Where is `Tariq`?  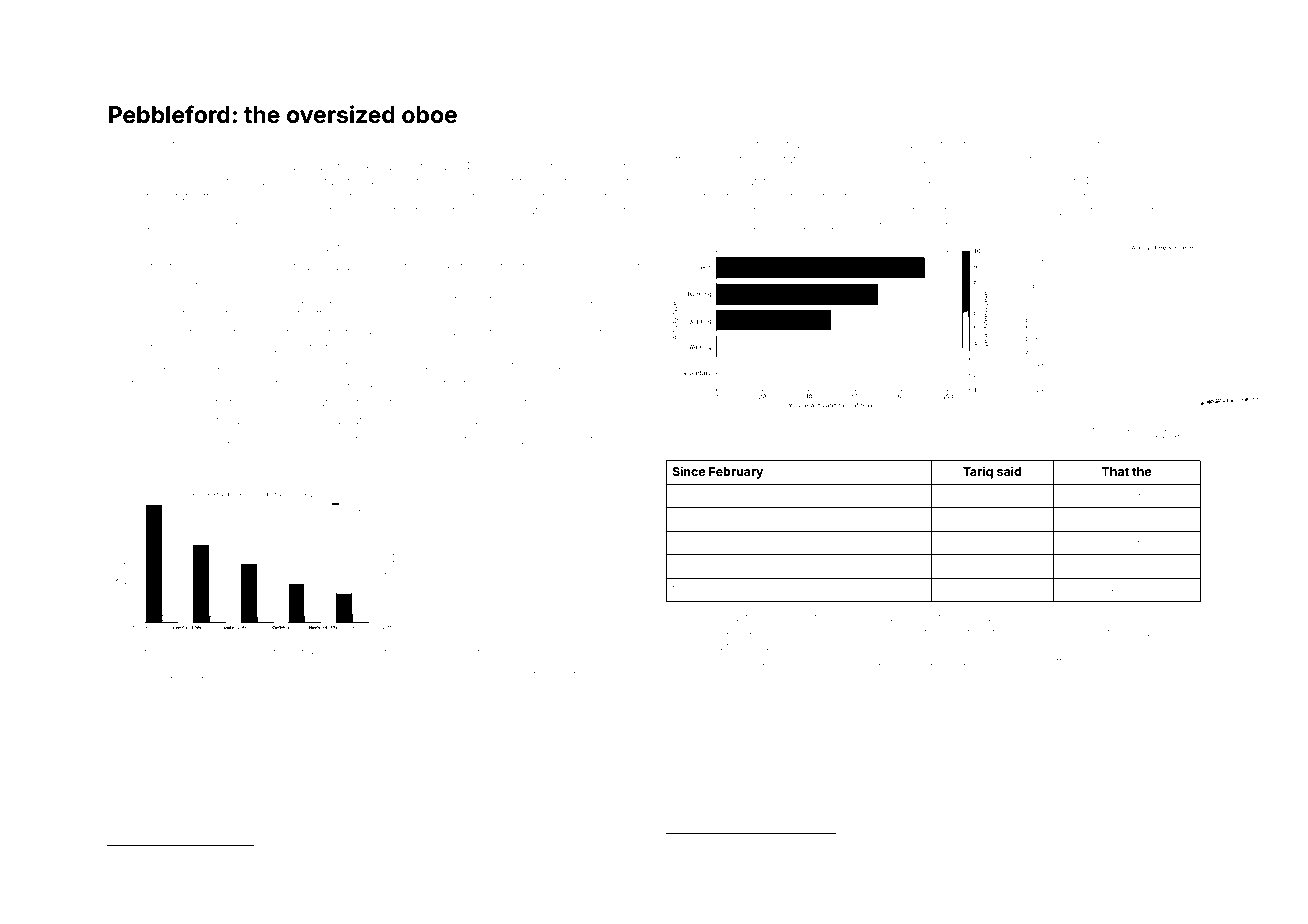 Tariq is located at coordinates (978, 472).
